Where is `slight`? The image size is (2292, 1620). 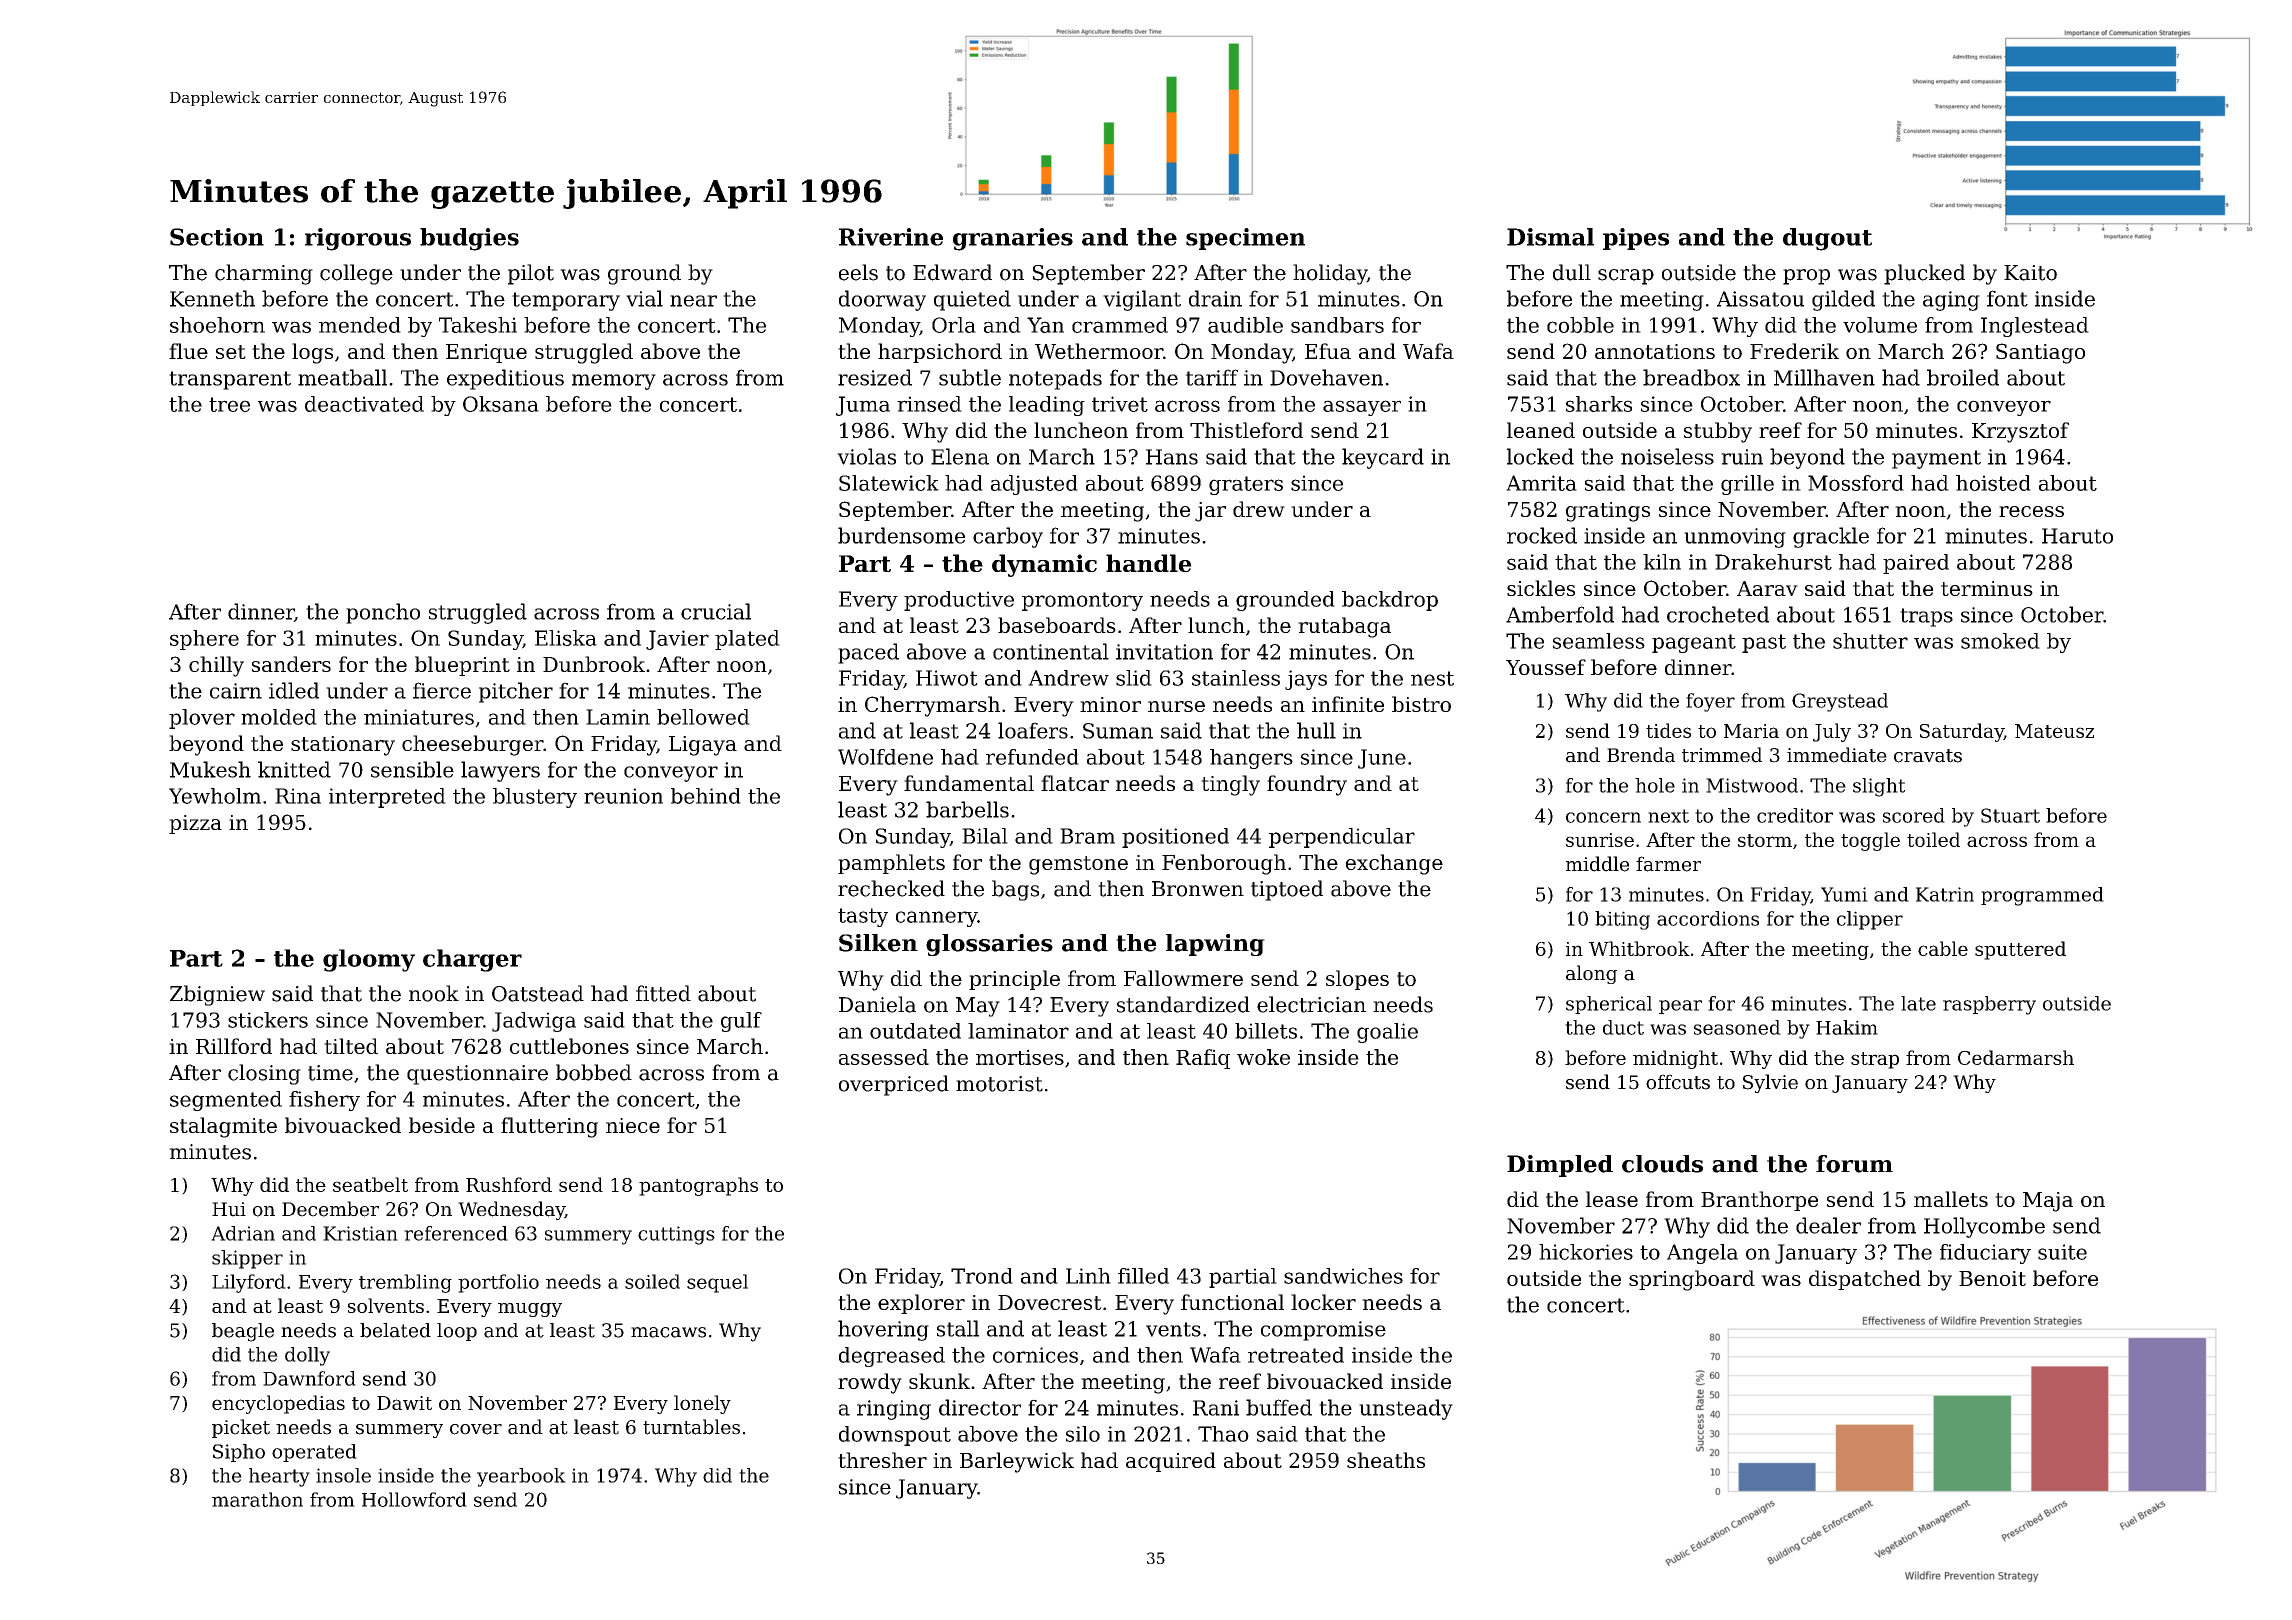
slight is located at coordinates (1879, 787).
